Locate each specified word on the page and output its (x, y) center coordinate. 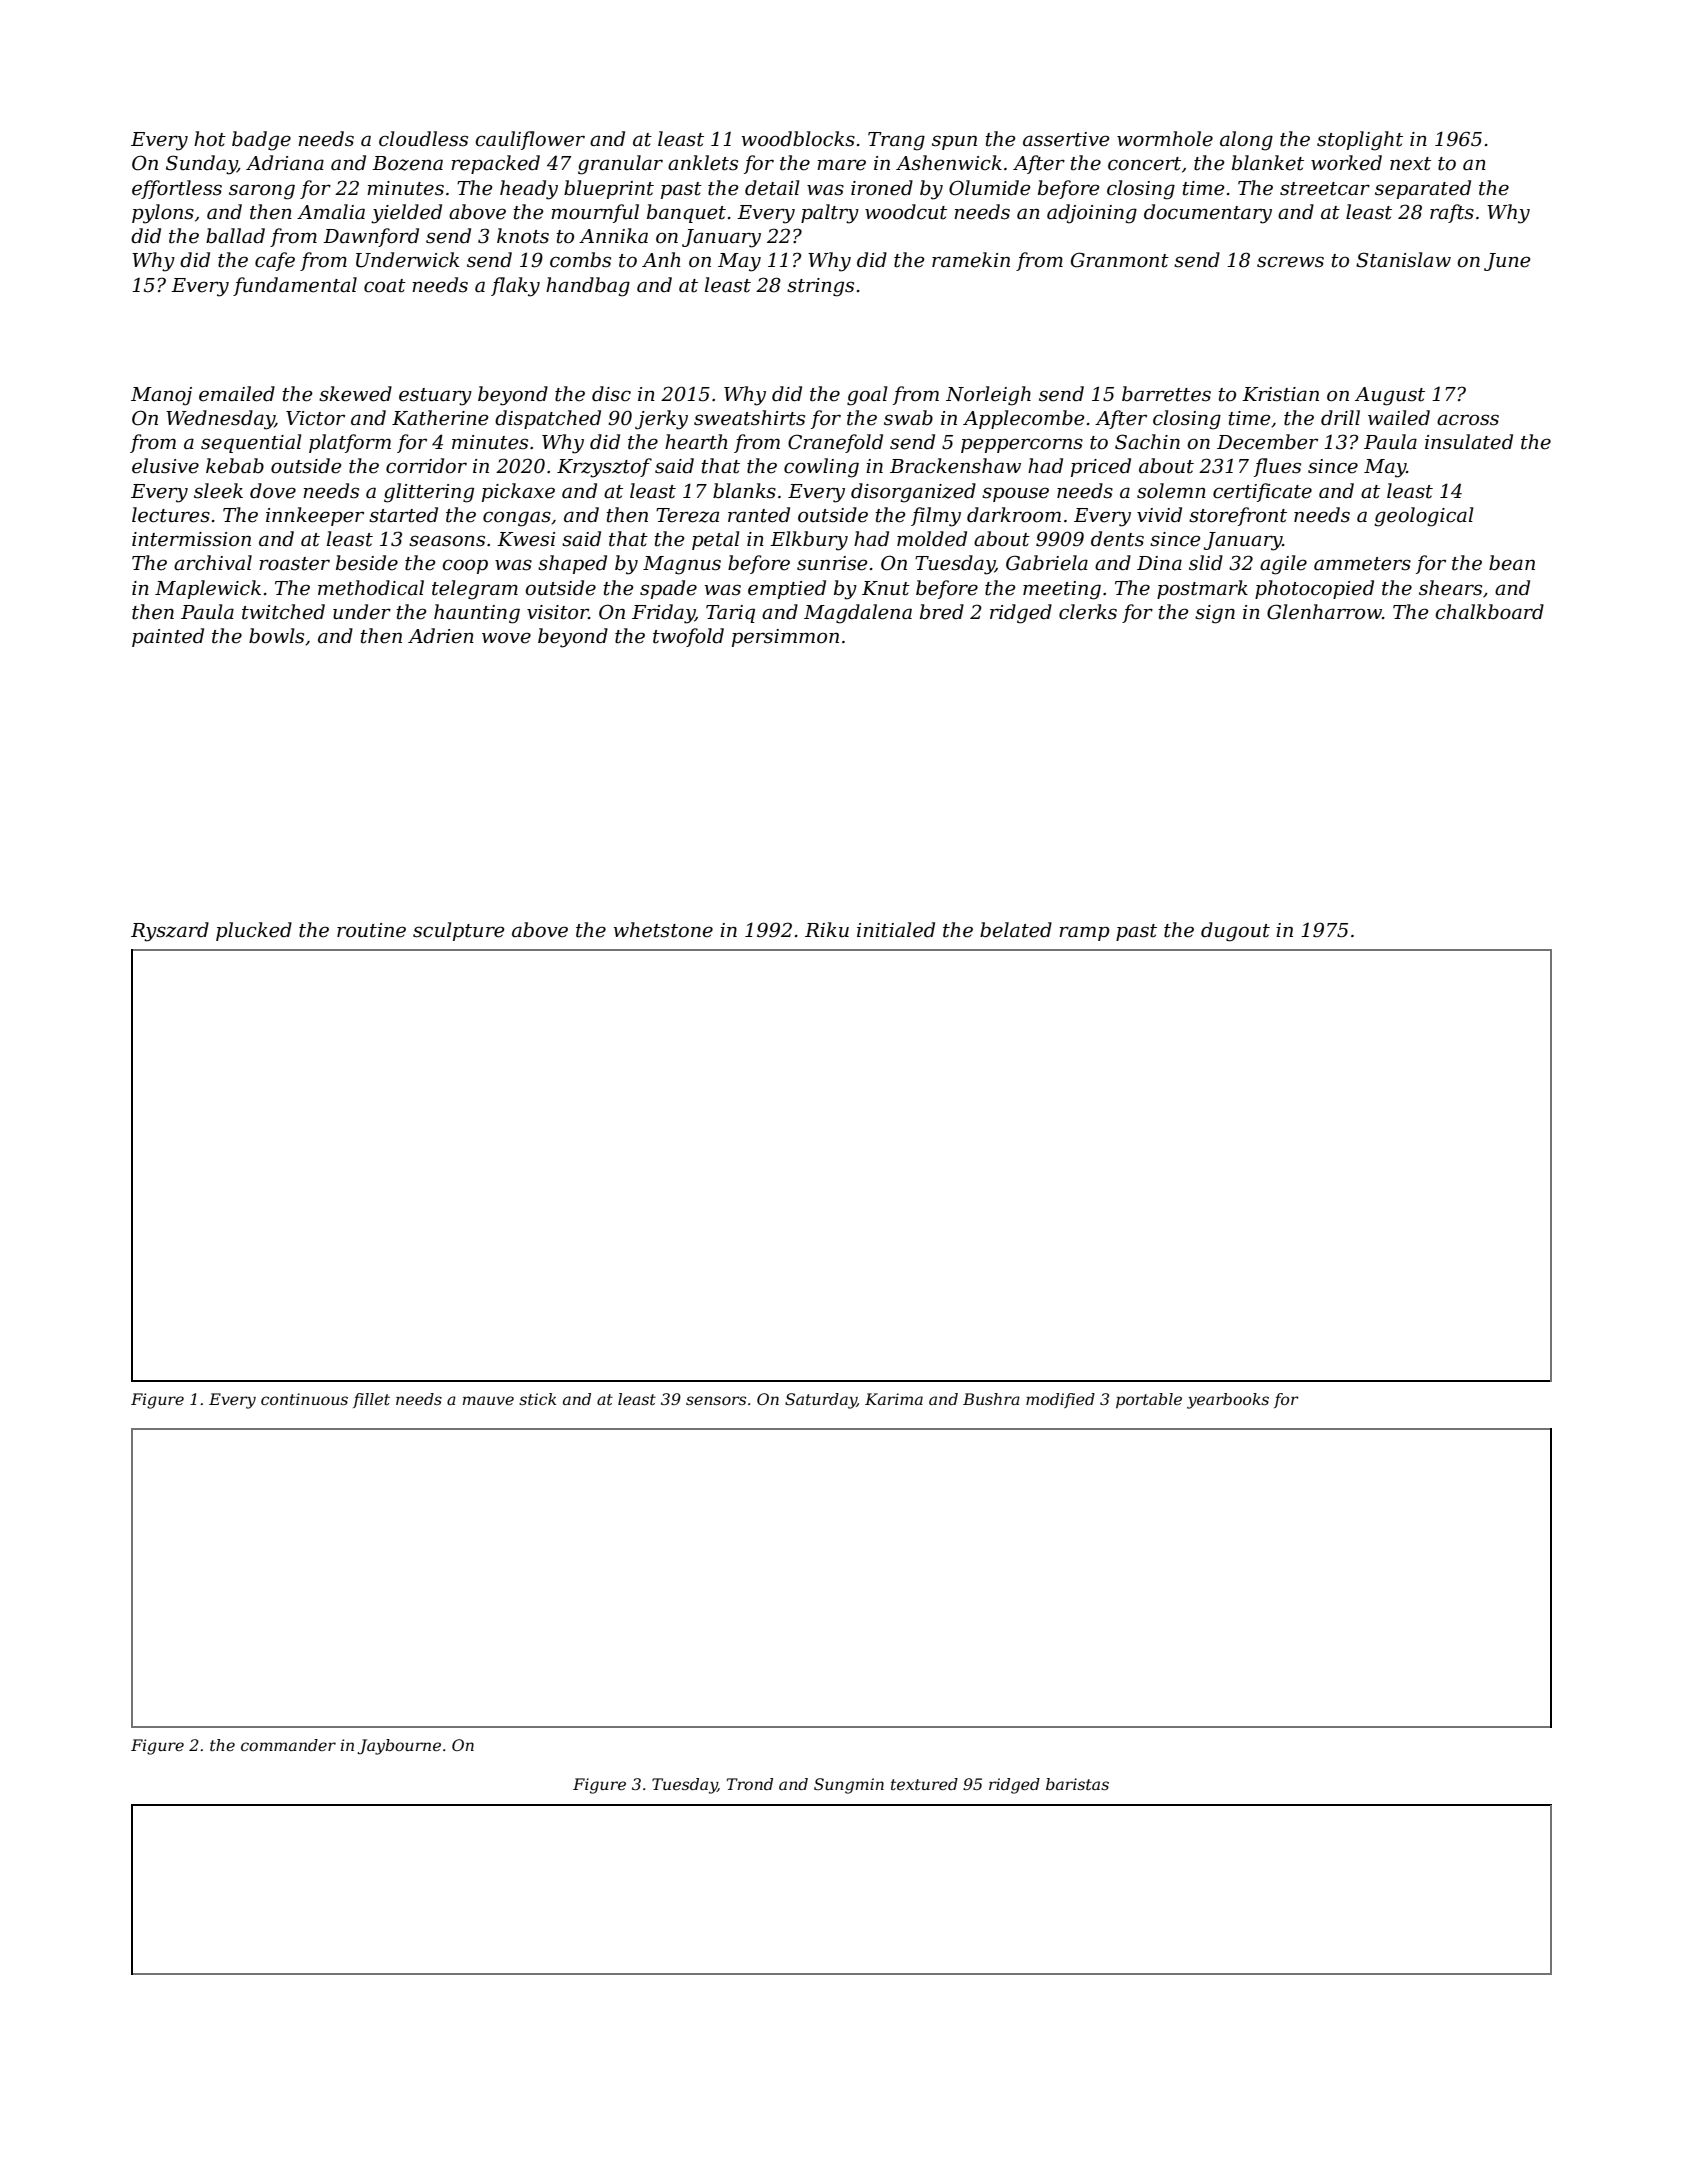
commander (288, 1745)
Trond (750, 1784)
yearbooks (1228, 1401)
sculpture (459, 931)
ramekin (971, 260)
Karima (894, 1399)
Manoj (161, 396)
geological (1424, 517)
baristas (1077, 1784)
